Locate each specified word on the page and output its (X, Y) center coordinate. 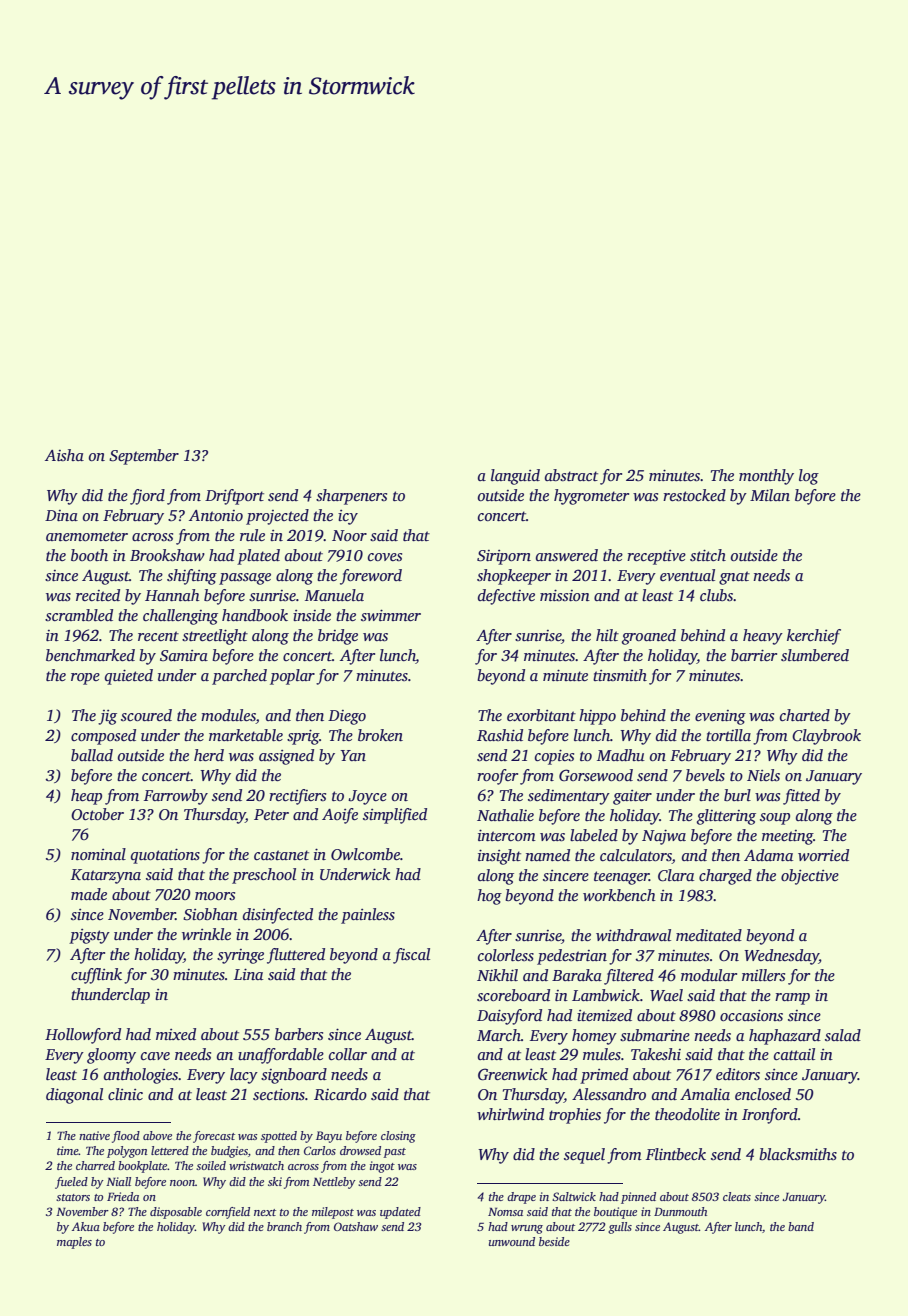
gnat (734, 578)
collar (348, 1054)
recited (98, 595)
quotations (165, 856)
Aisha (64, 455)
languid (515, 477)
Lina (248, 974)
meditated (709, 935)
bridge (338, 637)
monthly (766, 477)
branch (284, 1226)
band (801, 1226)
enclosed (763, 1094)
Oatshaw (356, 1226)
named (547, 855)
